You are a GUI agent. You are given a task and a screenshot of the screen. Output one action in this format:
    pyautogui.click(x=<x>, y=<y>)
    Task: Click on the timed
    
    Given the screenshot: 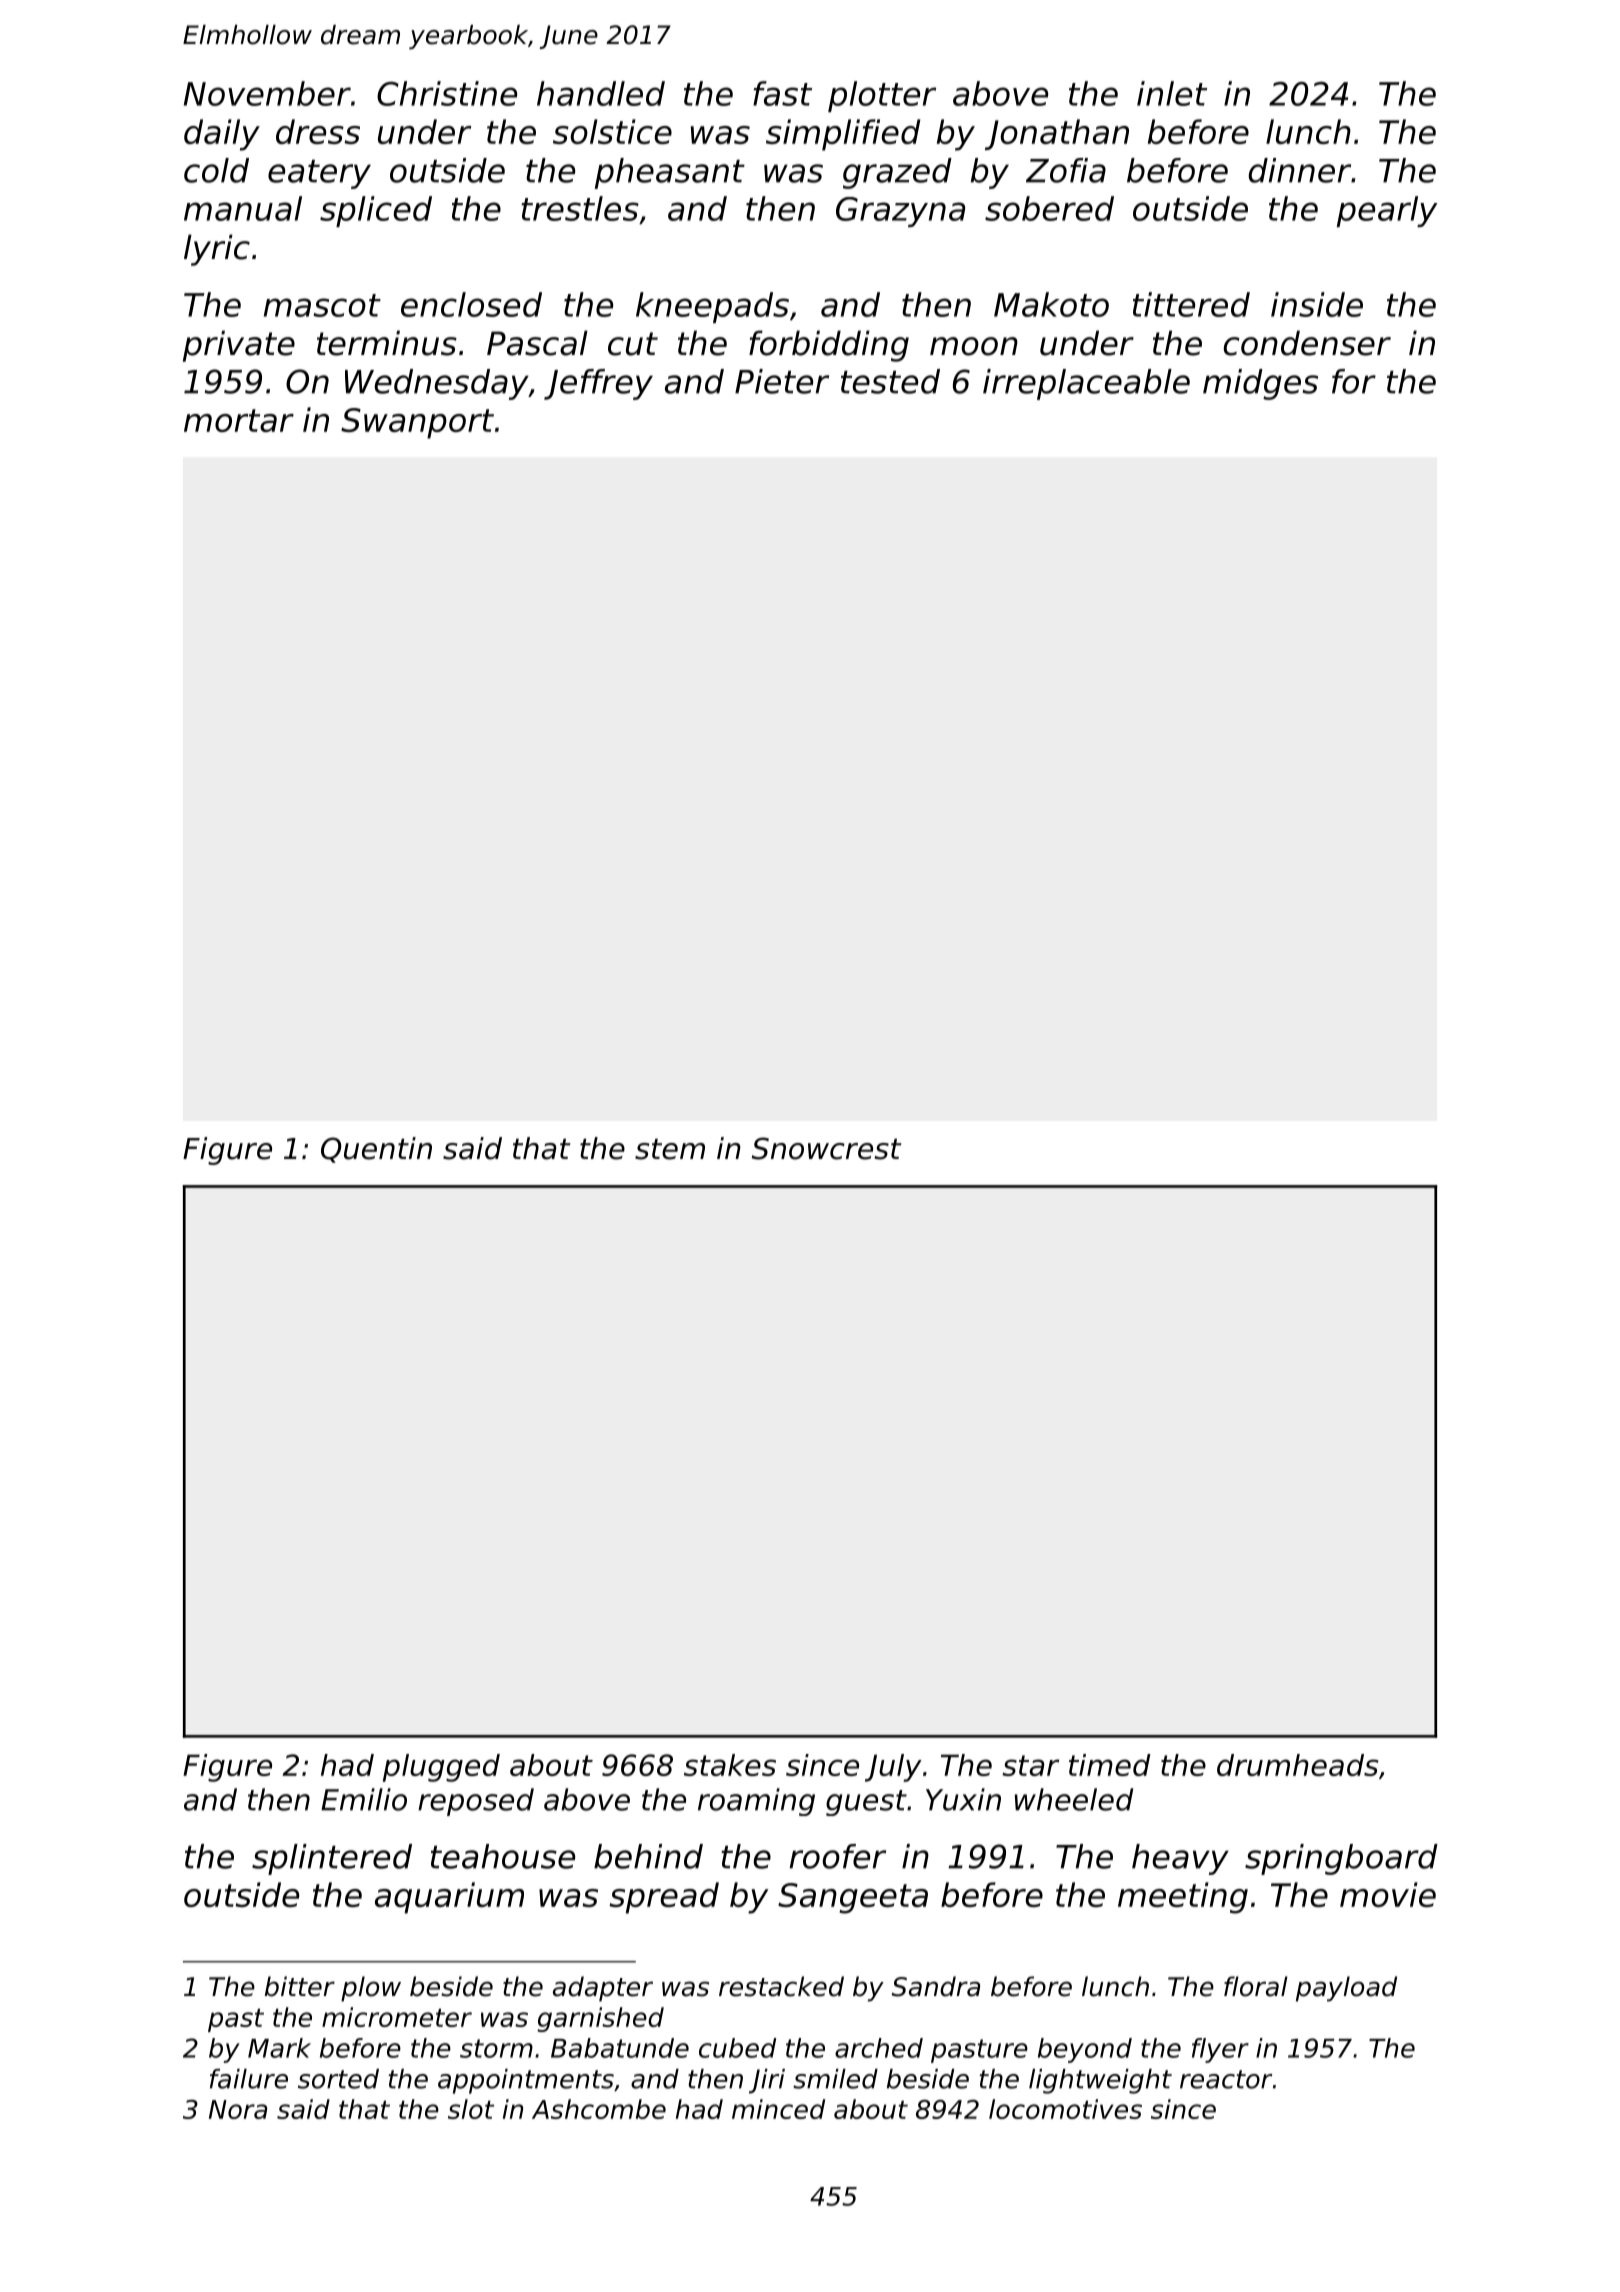 What is the action you would take?
    pyautogui.click(x=1110, y=1765)
